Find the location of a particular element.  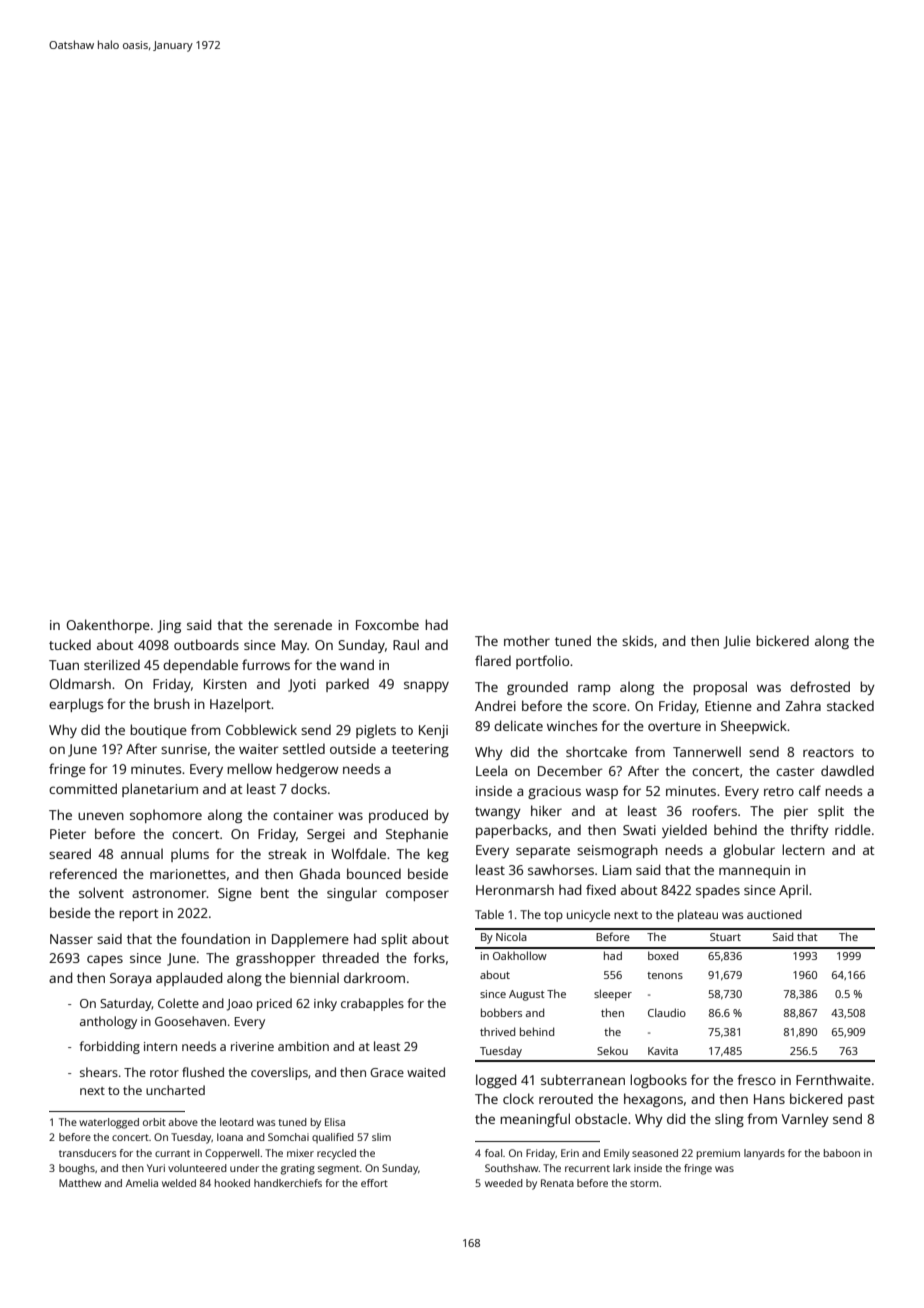

Hazelport is located at coordinates (240, 705).
